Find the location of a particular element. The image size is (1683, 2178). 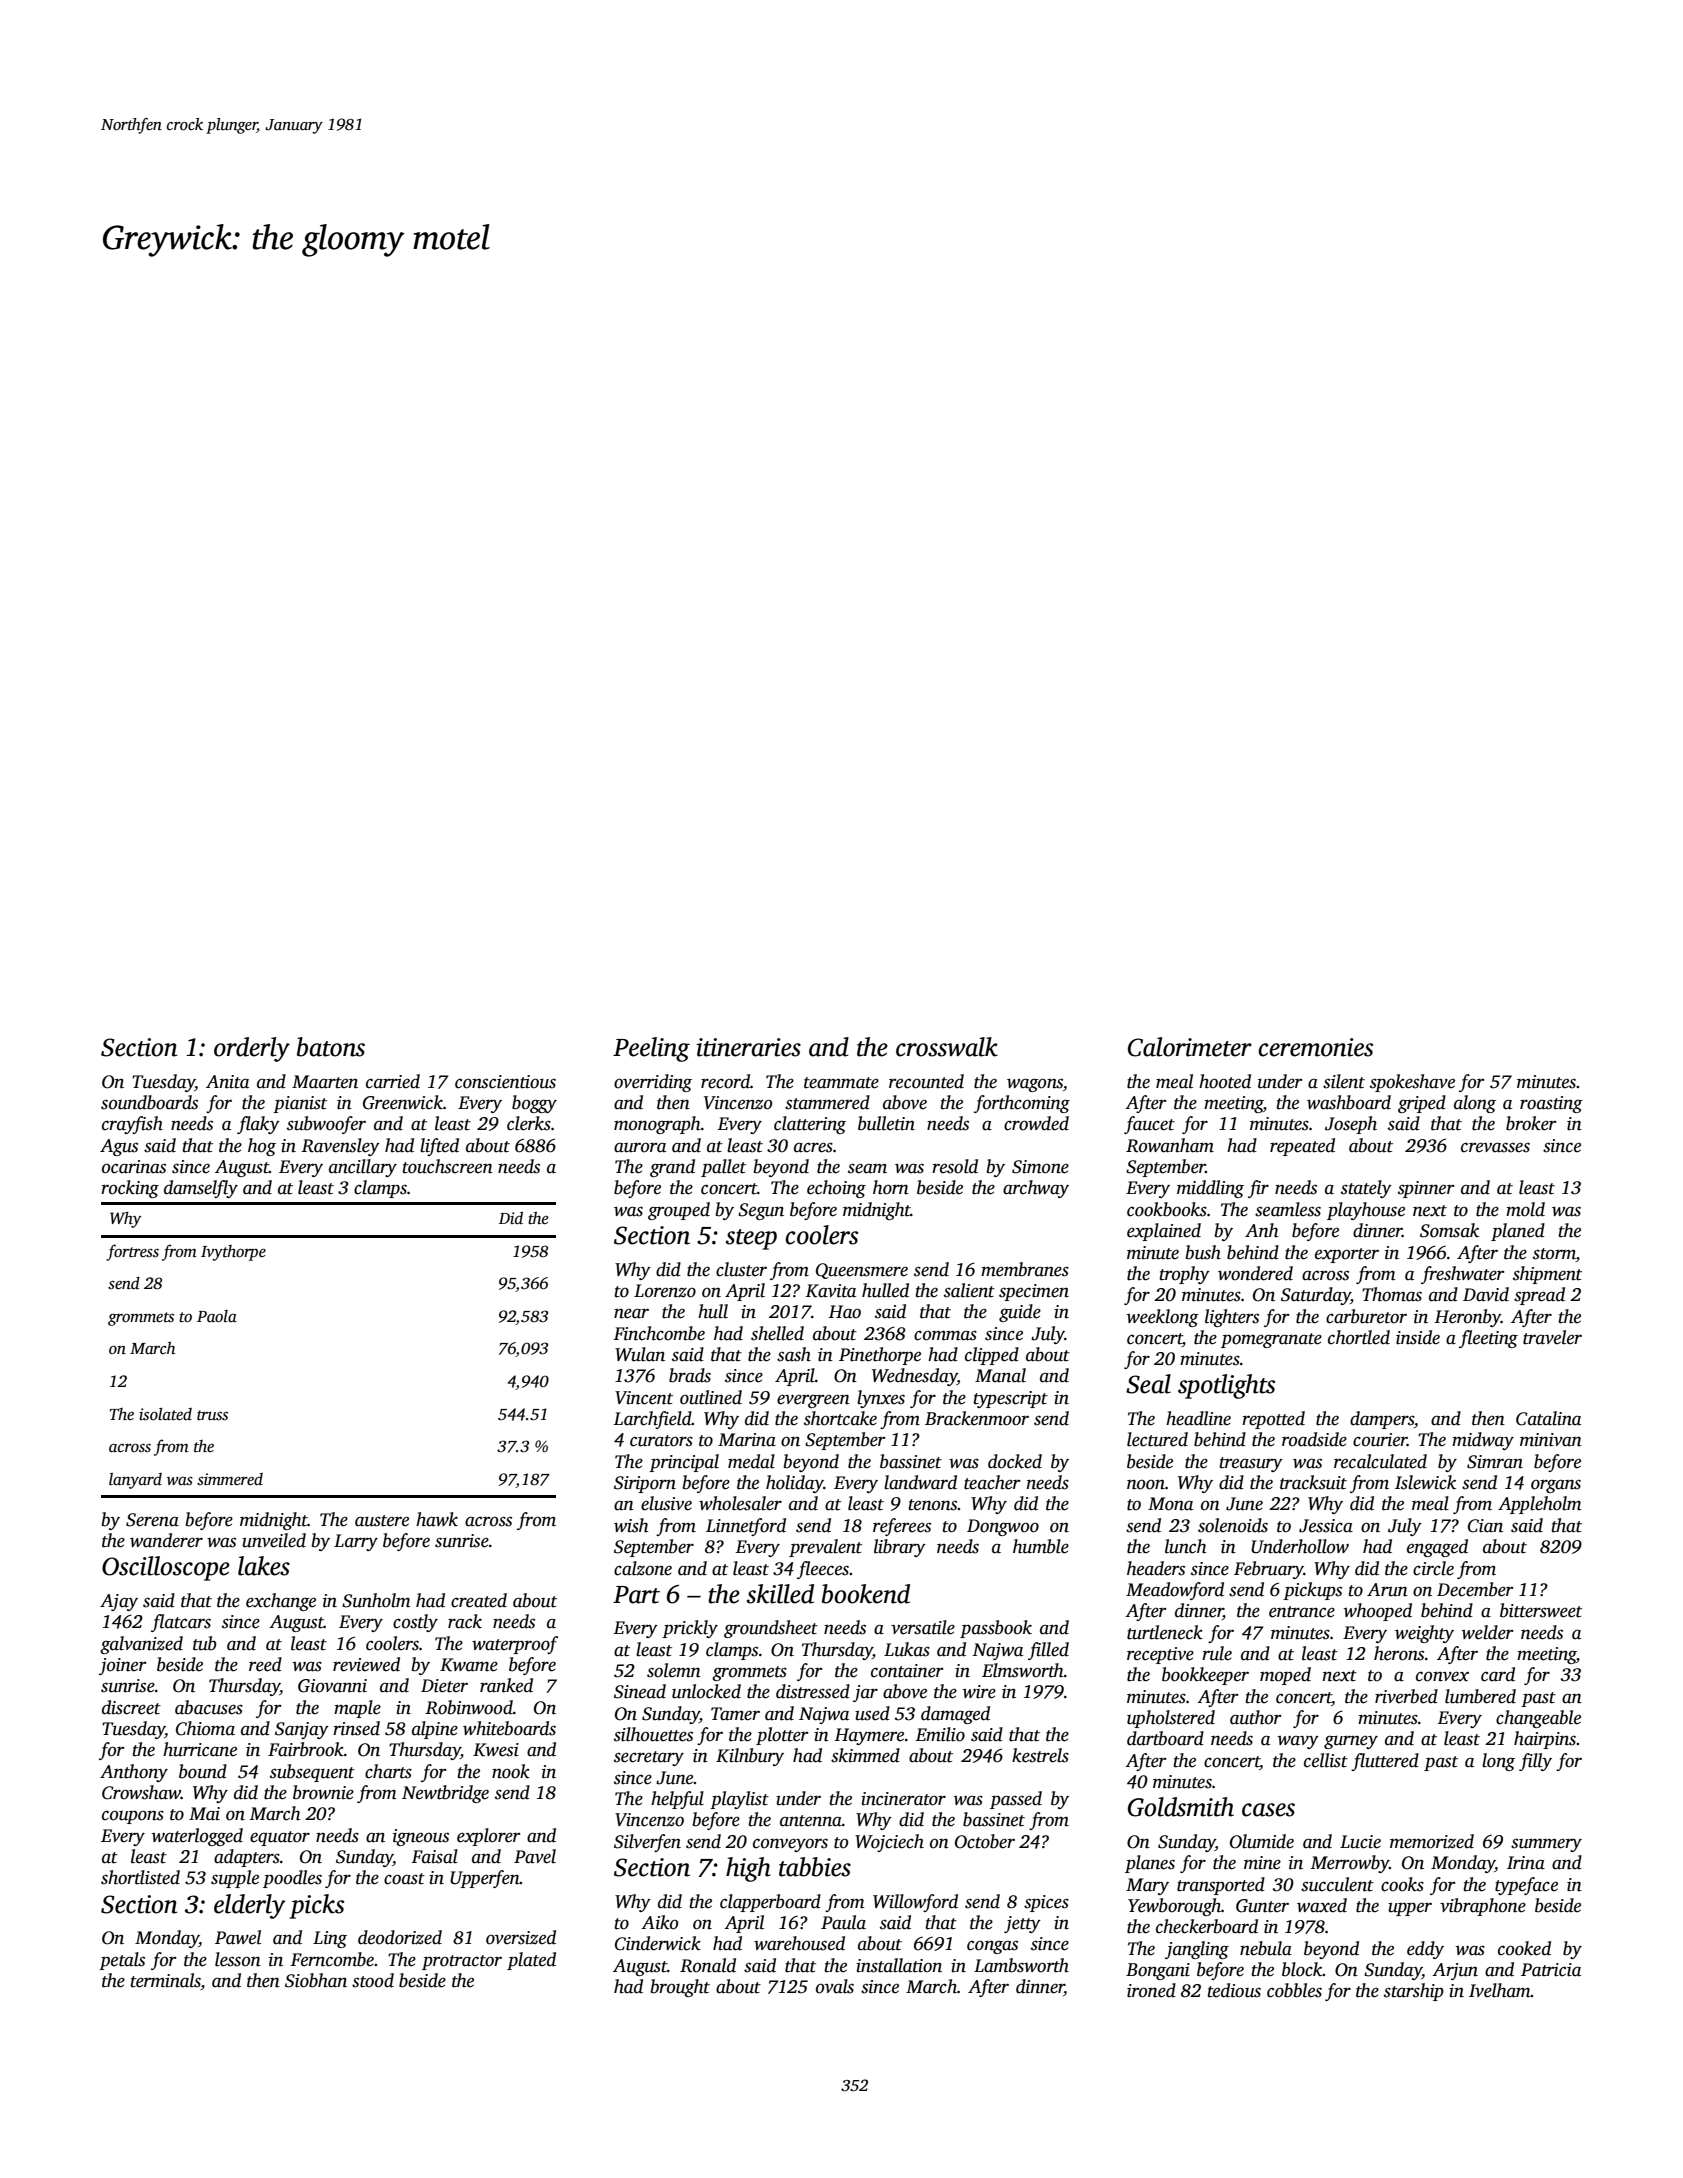

itineraries is located at coordinates (748, 1047).
